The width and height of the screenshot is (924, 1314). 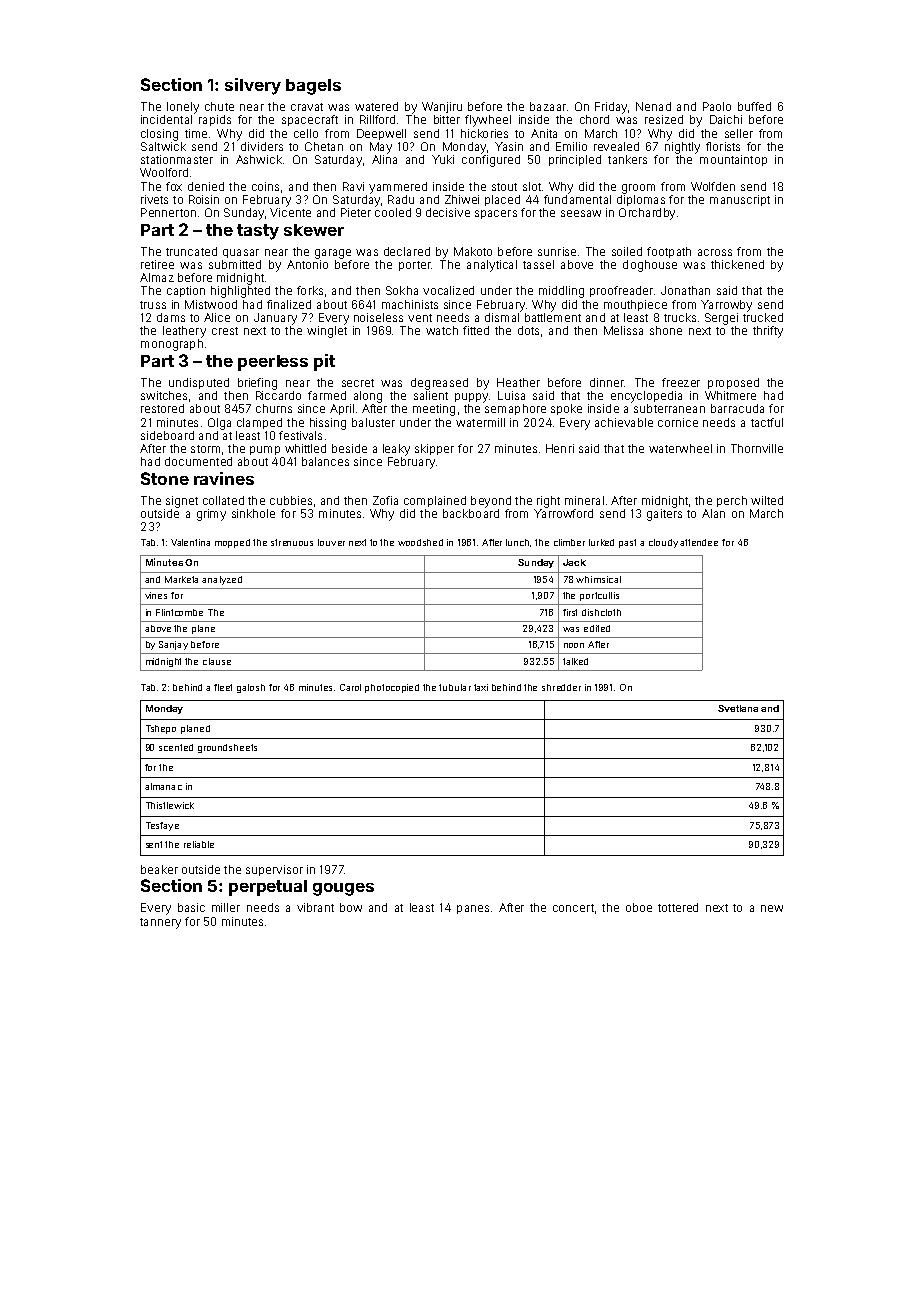 What do you see at coordinates (573, 908) in the screenshot?
I see `concert` at bounding box center [573, 908].
